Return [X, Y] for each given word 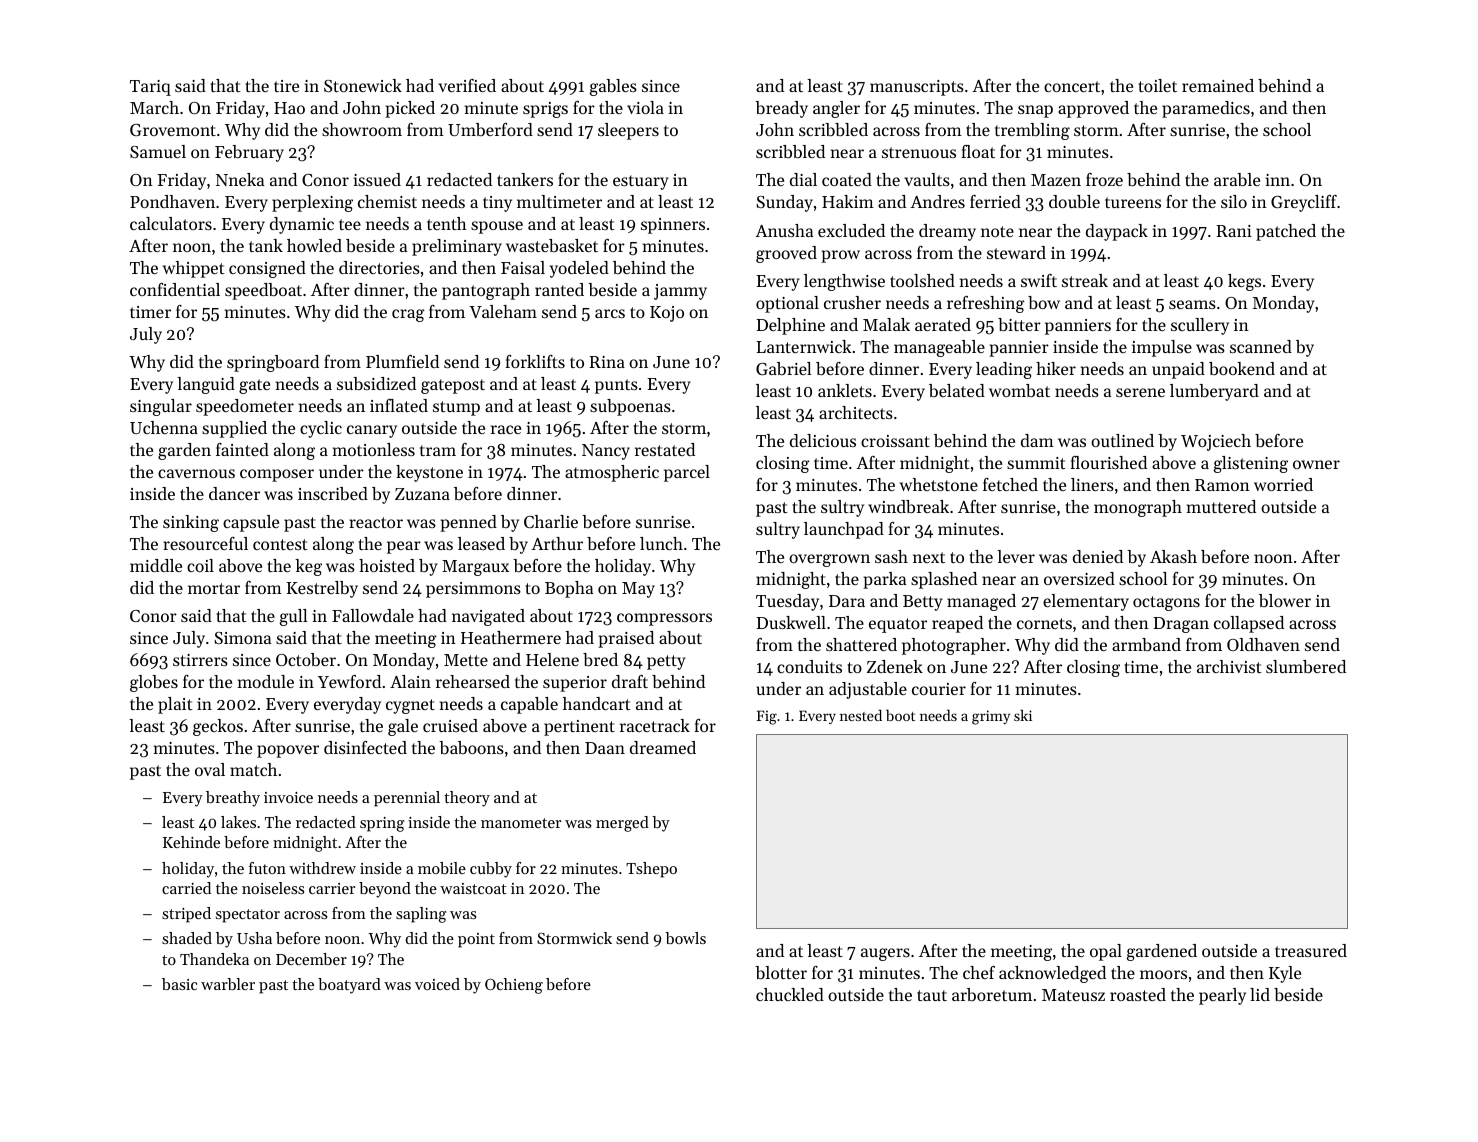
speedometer [245, 407]
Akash [1173, 556]
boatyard [349, 986]
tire [286, 86]
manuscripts [917, 88]
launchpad [844, 530]
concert [1072, 86]
